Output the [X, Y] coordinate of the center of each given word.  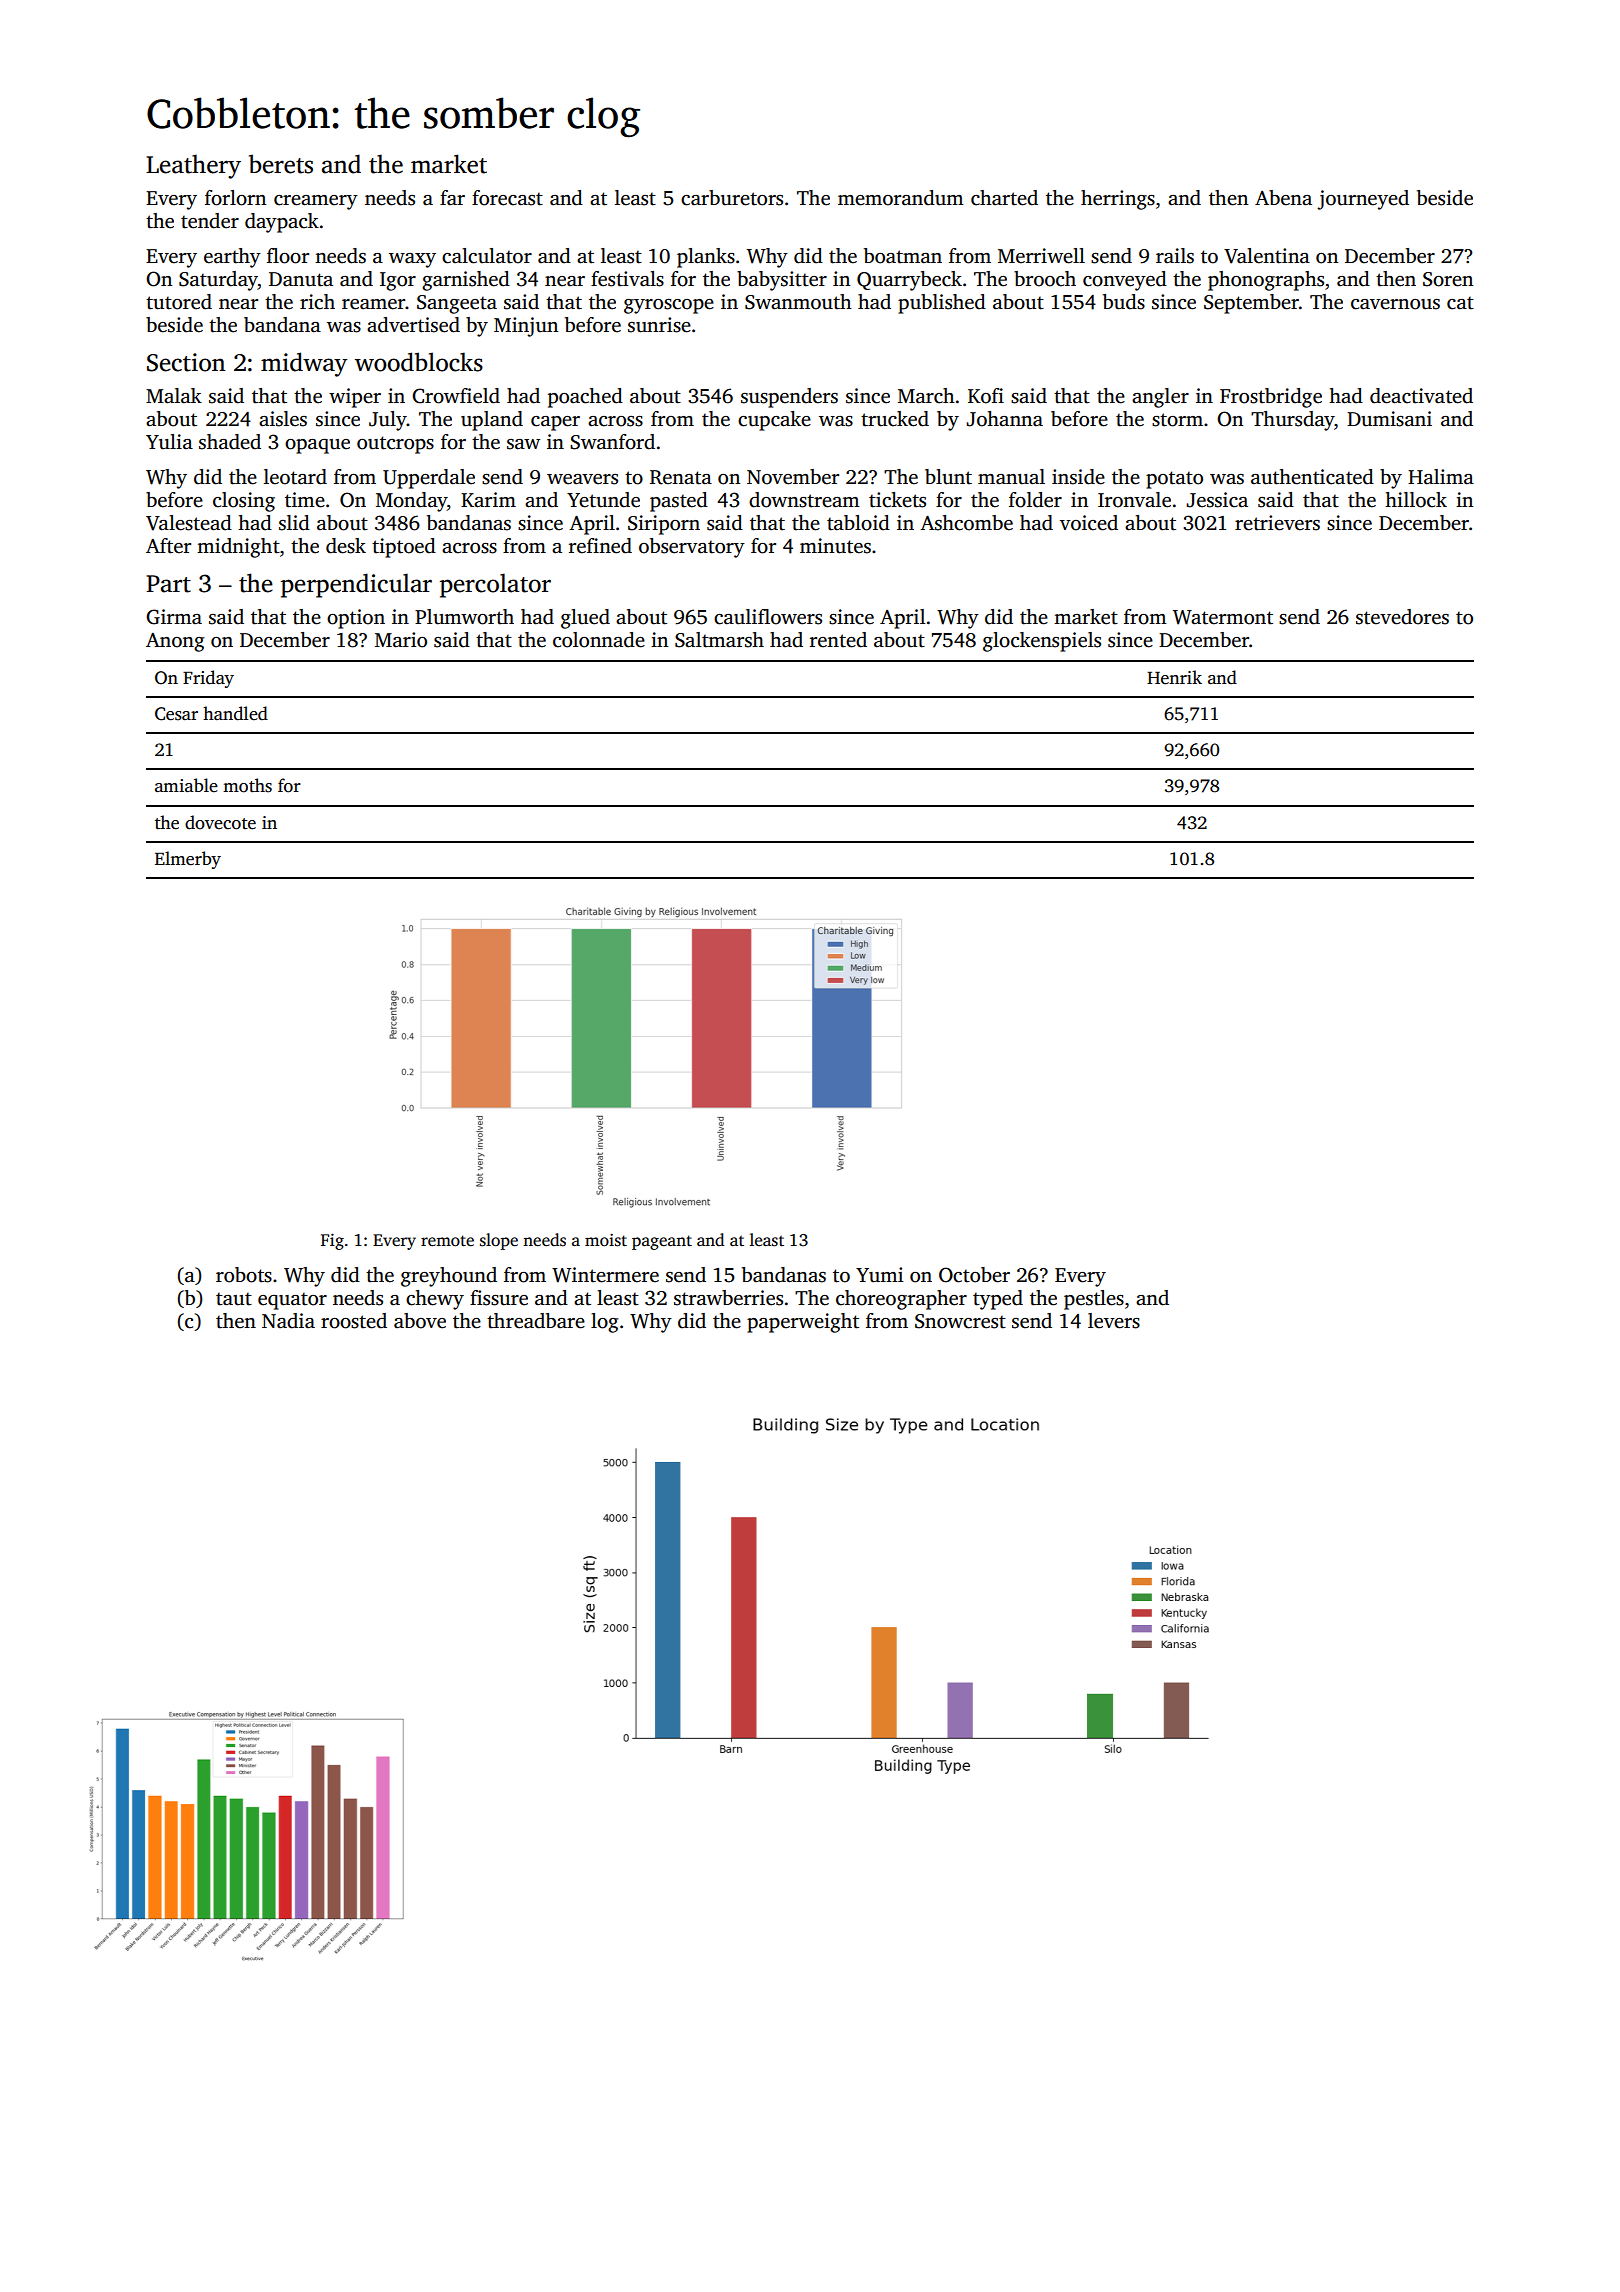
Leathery [193, 166]
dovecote [220, 822]
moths [247, 785]
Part [168, 584]
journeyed [1363, 200]
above [420, 1321]
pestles [1094, 1300]
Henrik [1174, 677]
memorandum [901, 198]
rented [838, 640]
